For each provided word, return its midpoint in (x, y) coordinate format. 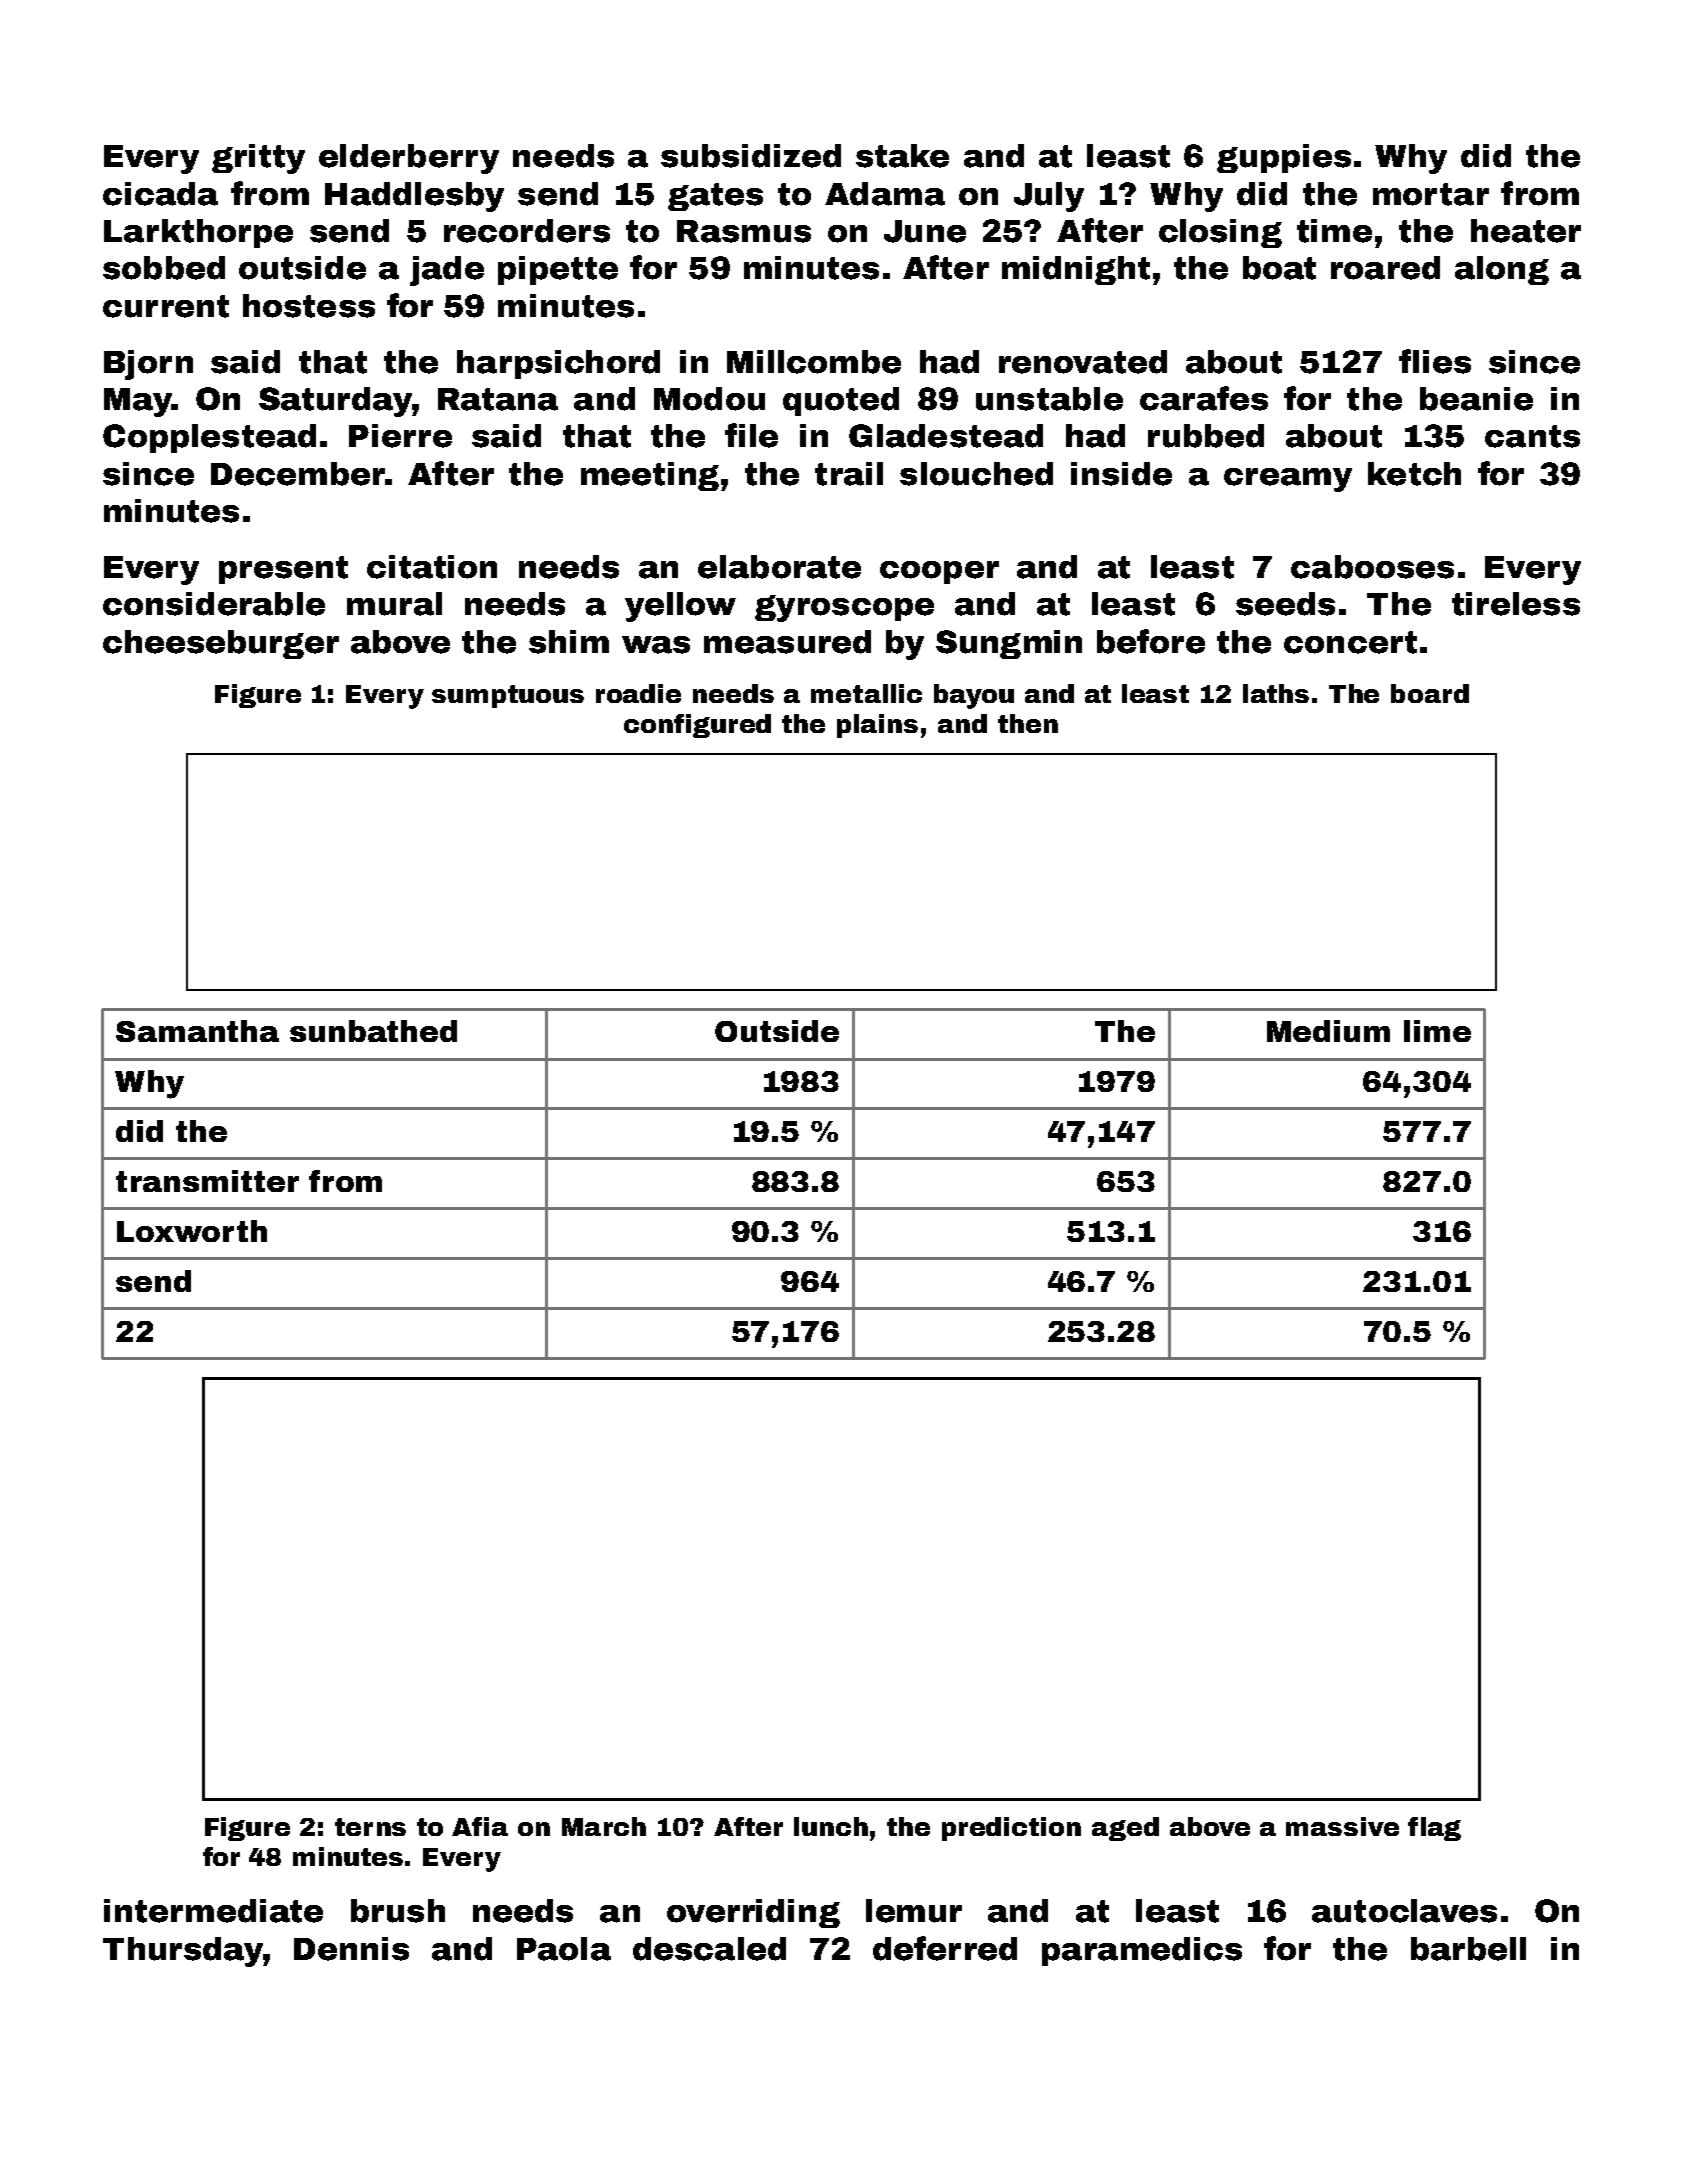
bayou (974, 696)
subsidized (751, 156)
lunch (831, 1826)
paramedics (1142, 1951)
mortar (1431, 194)
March (604, 1826)
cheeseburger (221, 644)
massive (1342, 1826)
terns (370, 1827)
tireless (1516, 604)
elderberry (409, 159)
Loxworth (192, 1231)
